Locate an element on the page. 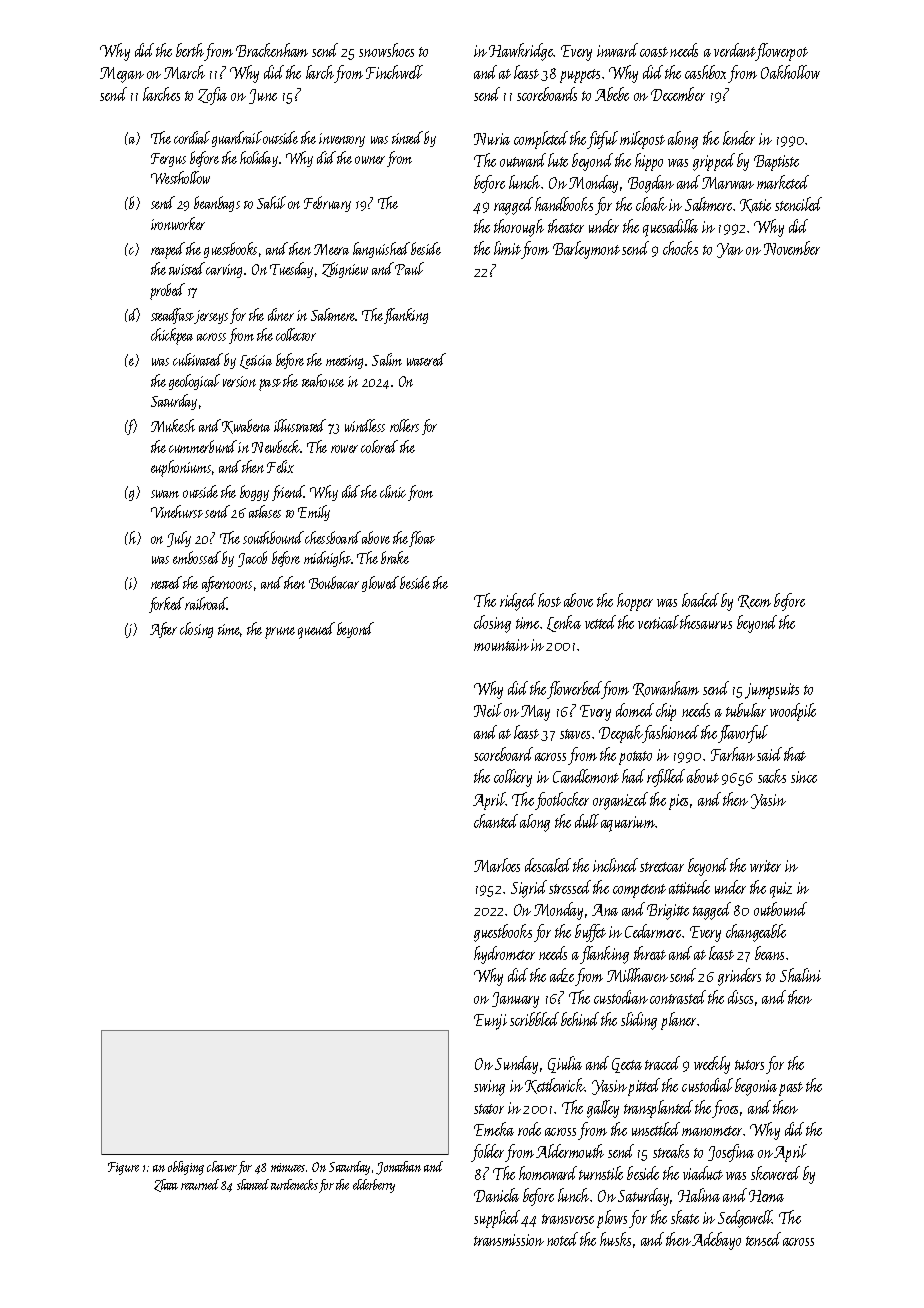 The height and width of the image is (1308, 924). obliging is located at coordinates (186, 1168).
